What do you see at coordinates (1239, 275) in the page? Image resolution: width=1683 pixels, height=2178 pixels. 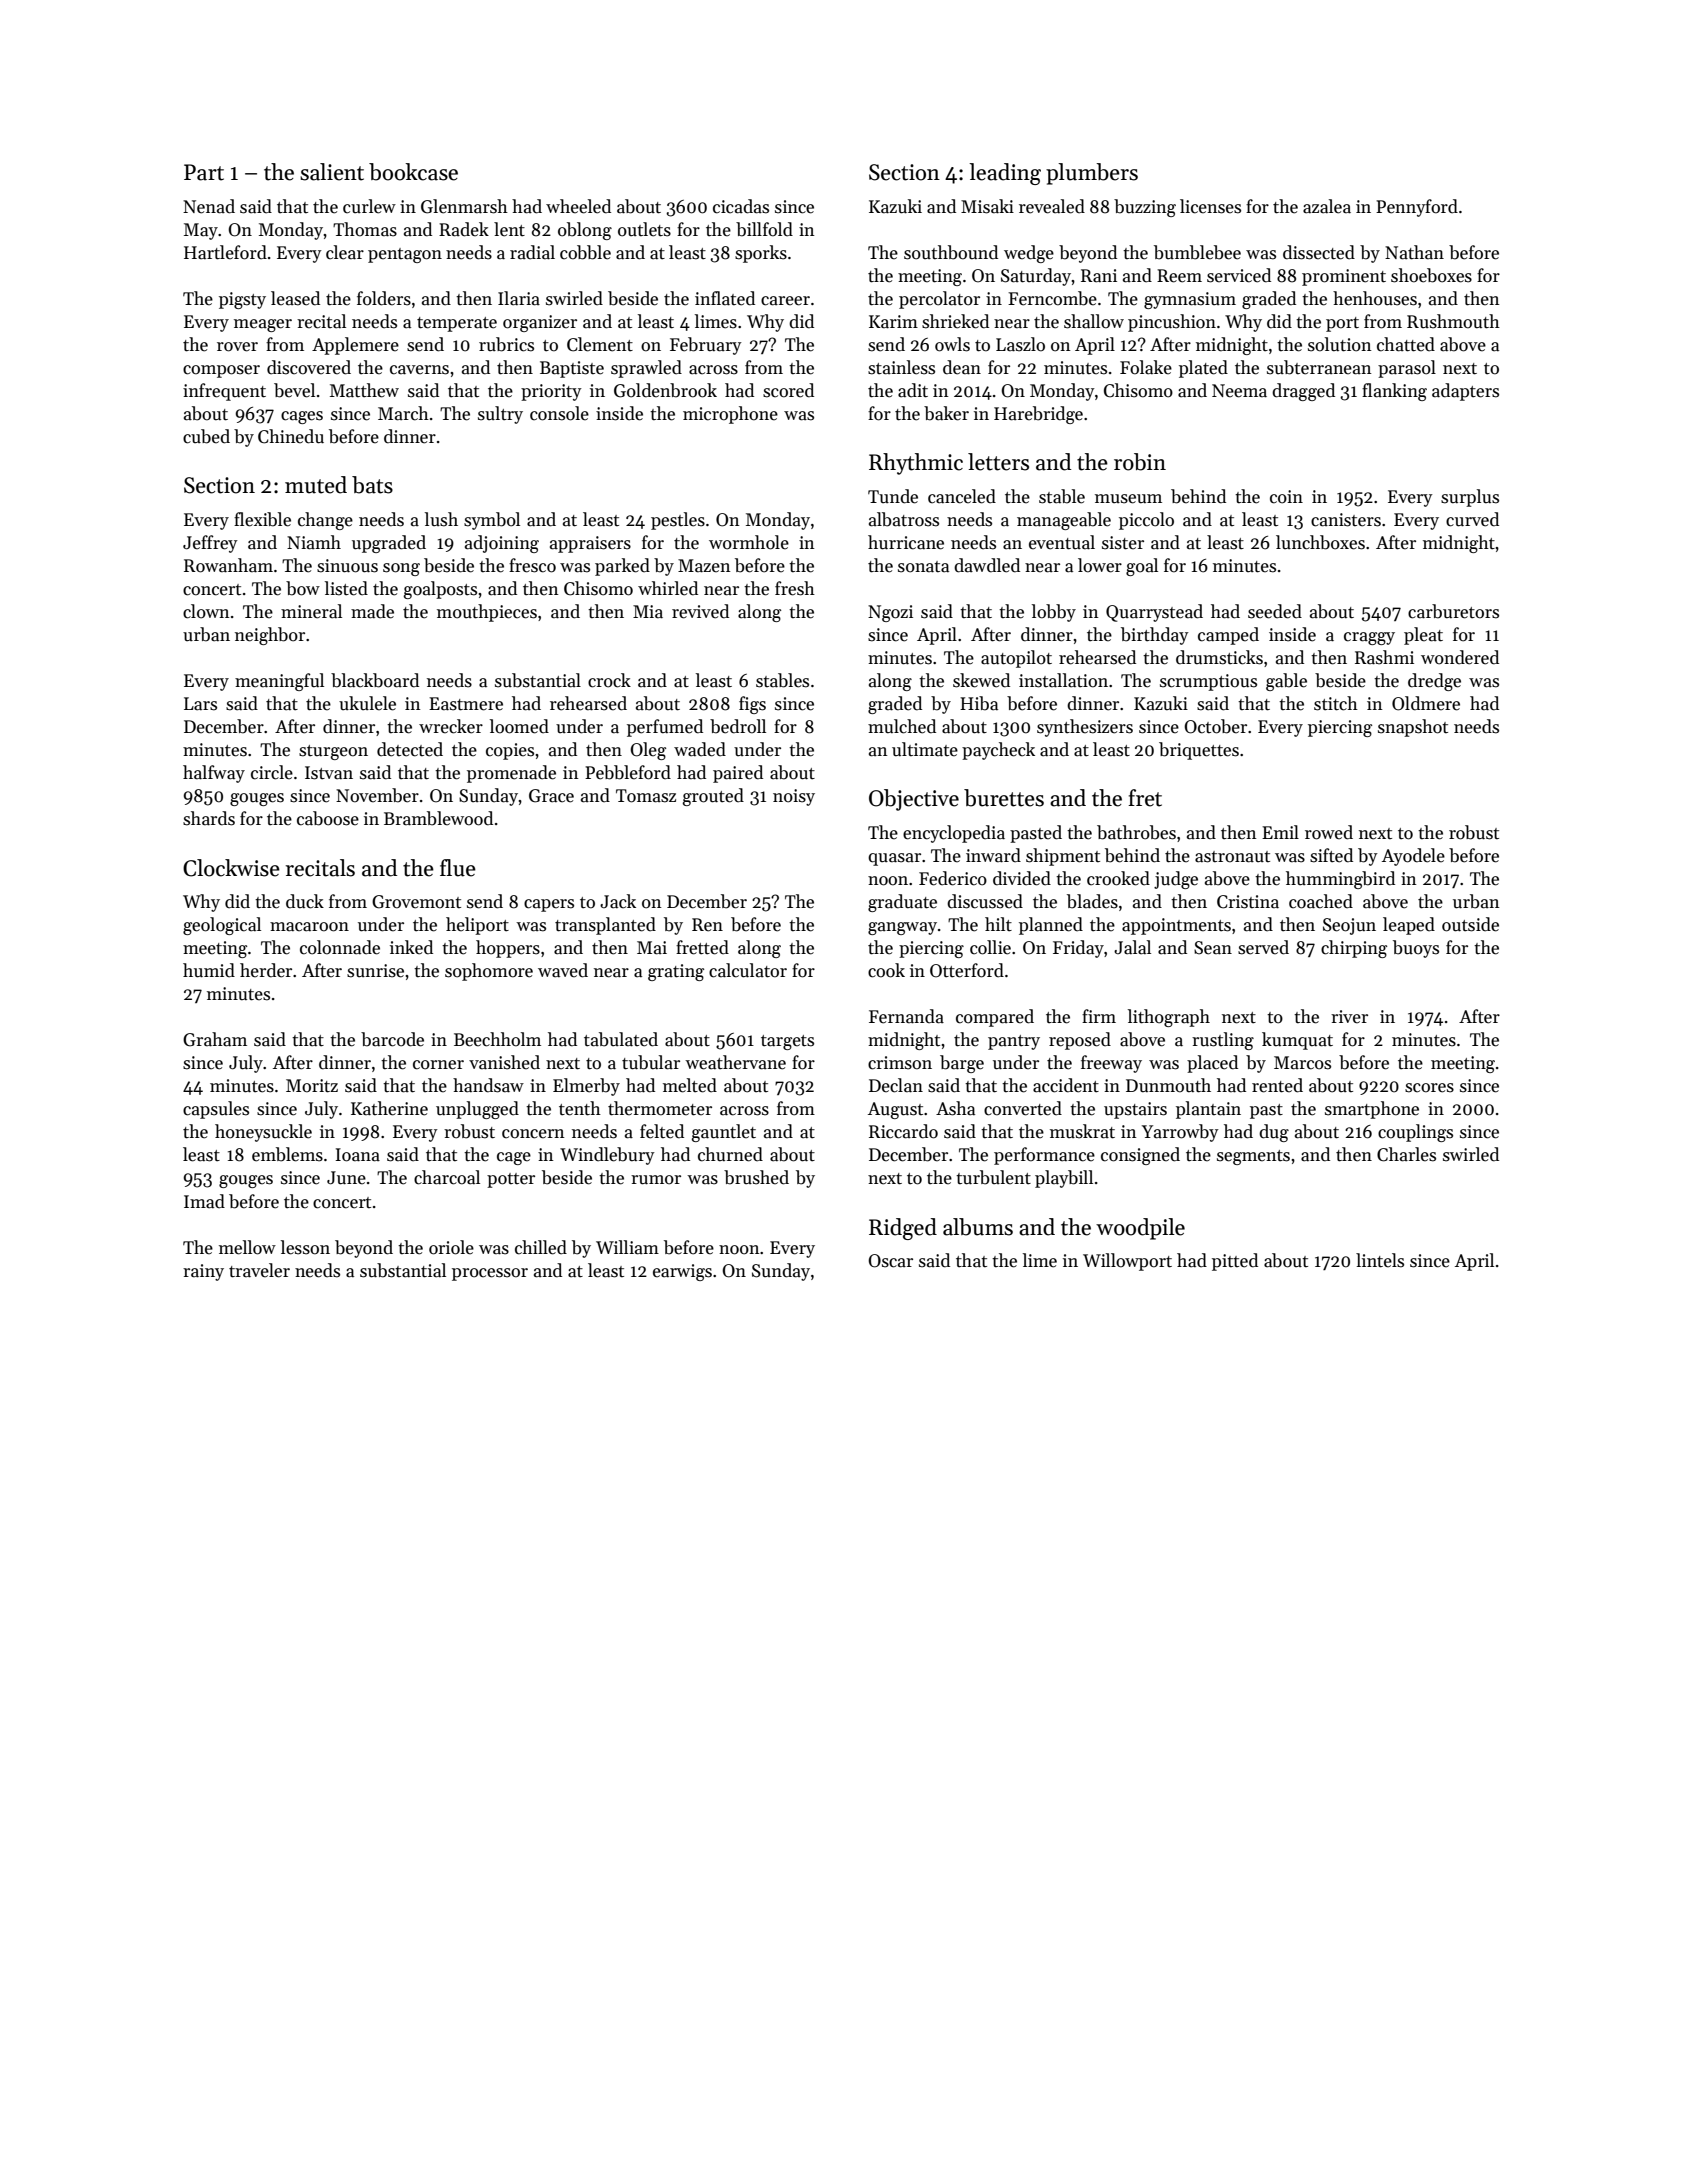 I see `serviced` at bounding box center [1239, 275].
